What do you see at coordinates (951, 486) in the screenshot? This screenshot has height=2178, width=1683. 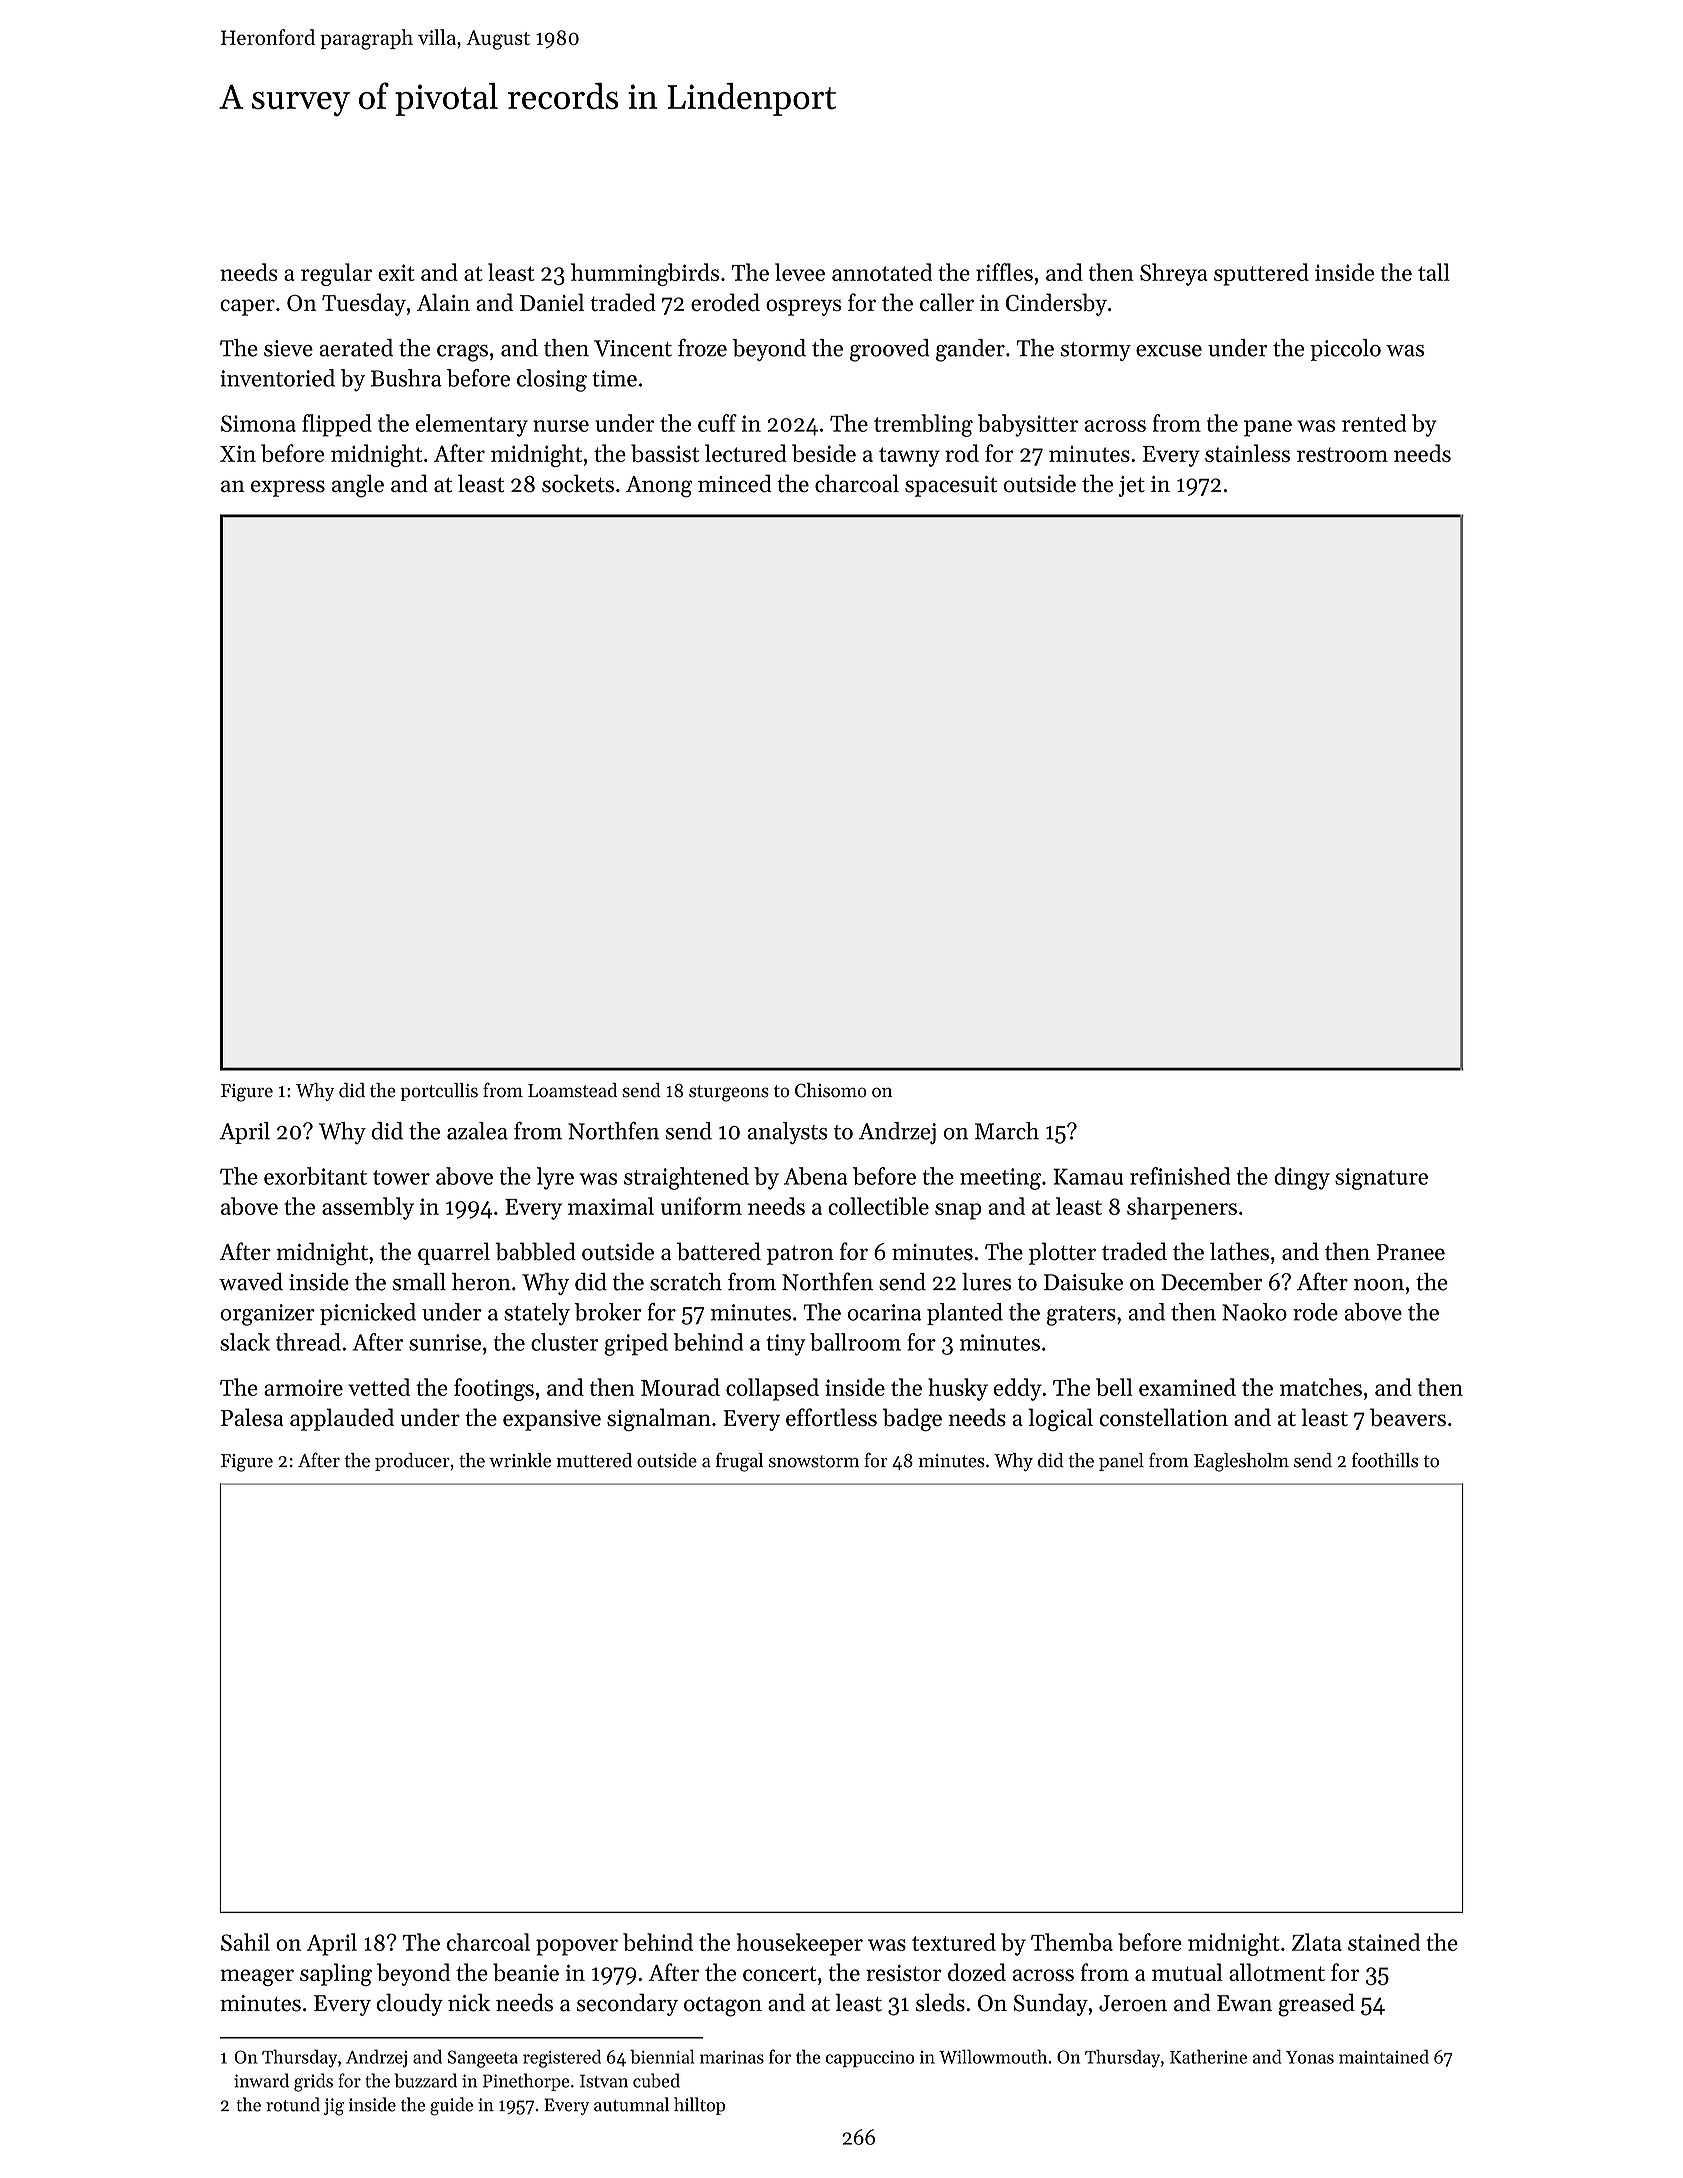 I see `spacesuit` at bounding box center [951, 486].
